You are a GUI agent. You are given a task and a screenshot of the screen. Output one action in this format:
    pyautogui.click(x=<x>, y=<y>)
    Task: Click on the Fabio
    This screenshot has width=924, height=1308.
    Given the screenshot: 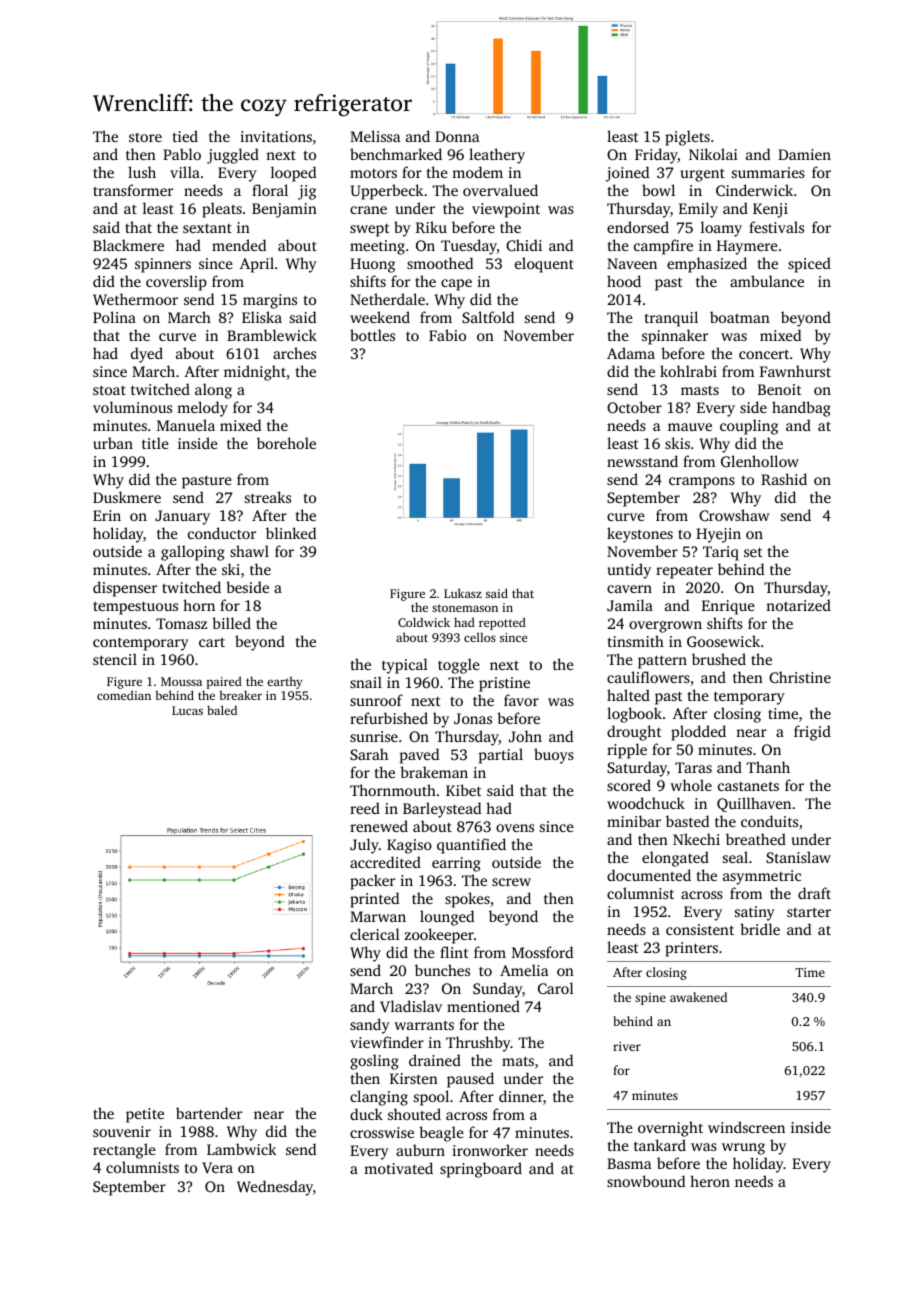 What is the action you would take?
    pyautogui.click(x=447, y=335)
